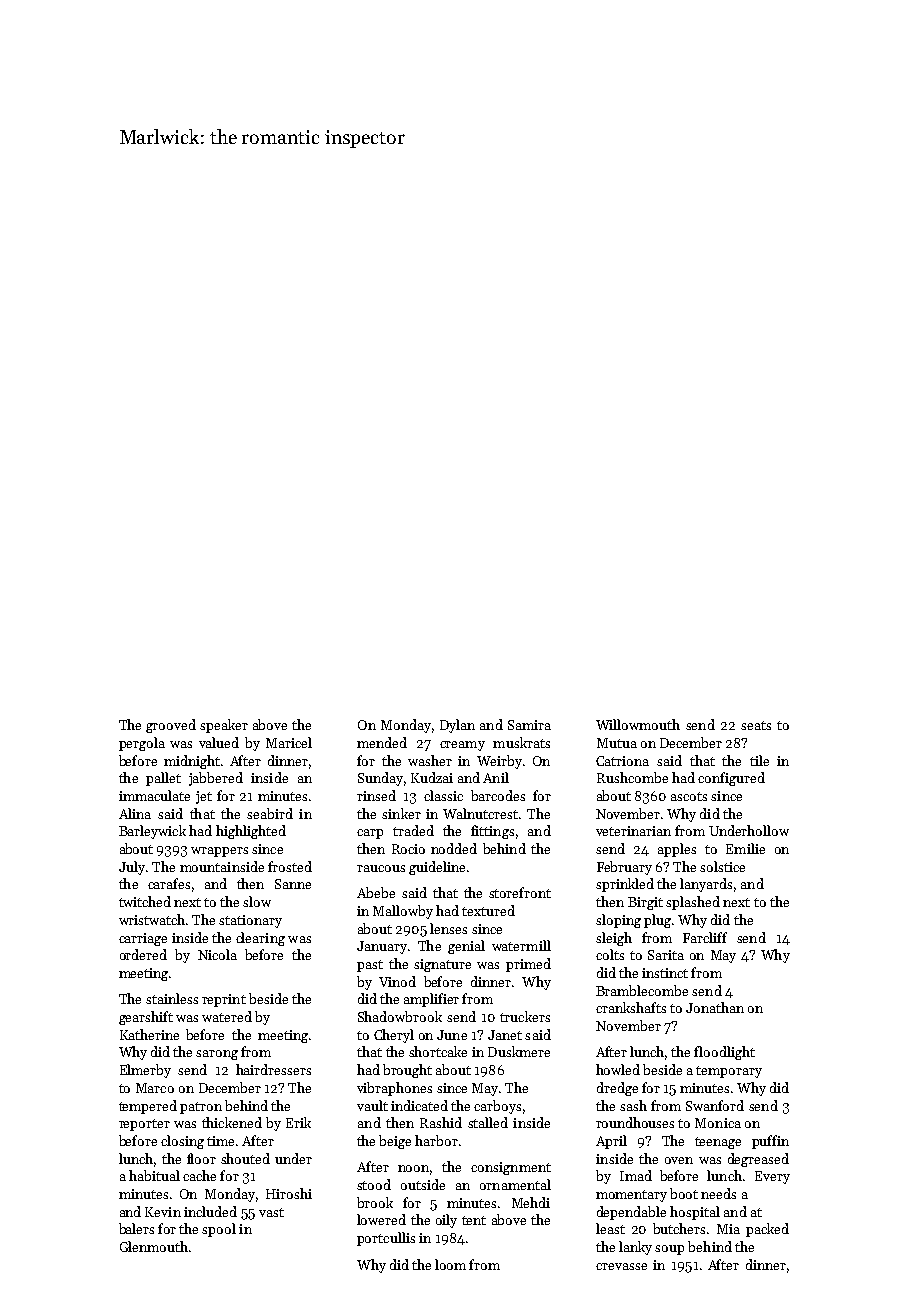 The height and width of the screenshot is (1316, 908). I want to click on Kudzai, so click(432, 777).
